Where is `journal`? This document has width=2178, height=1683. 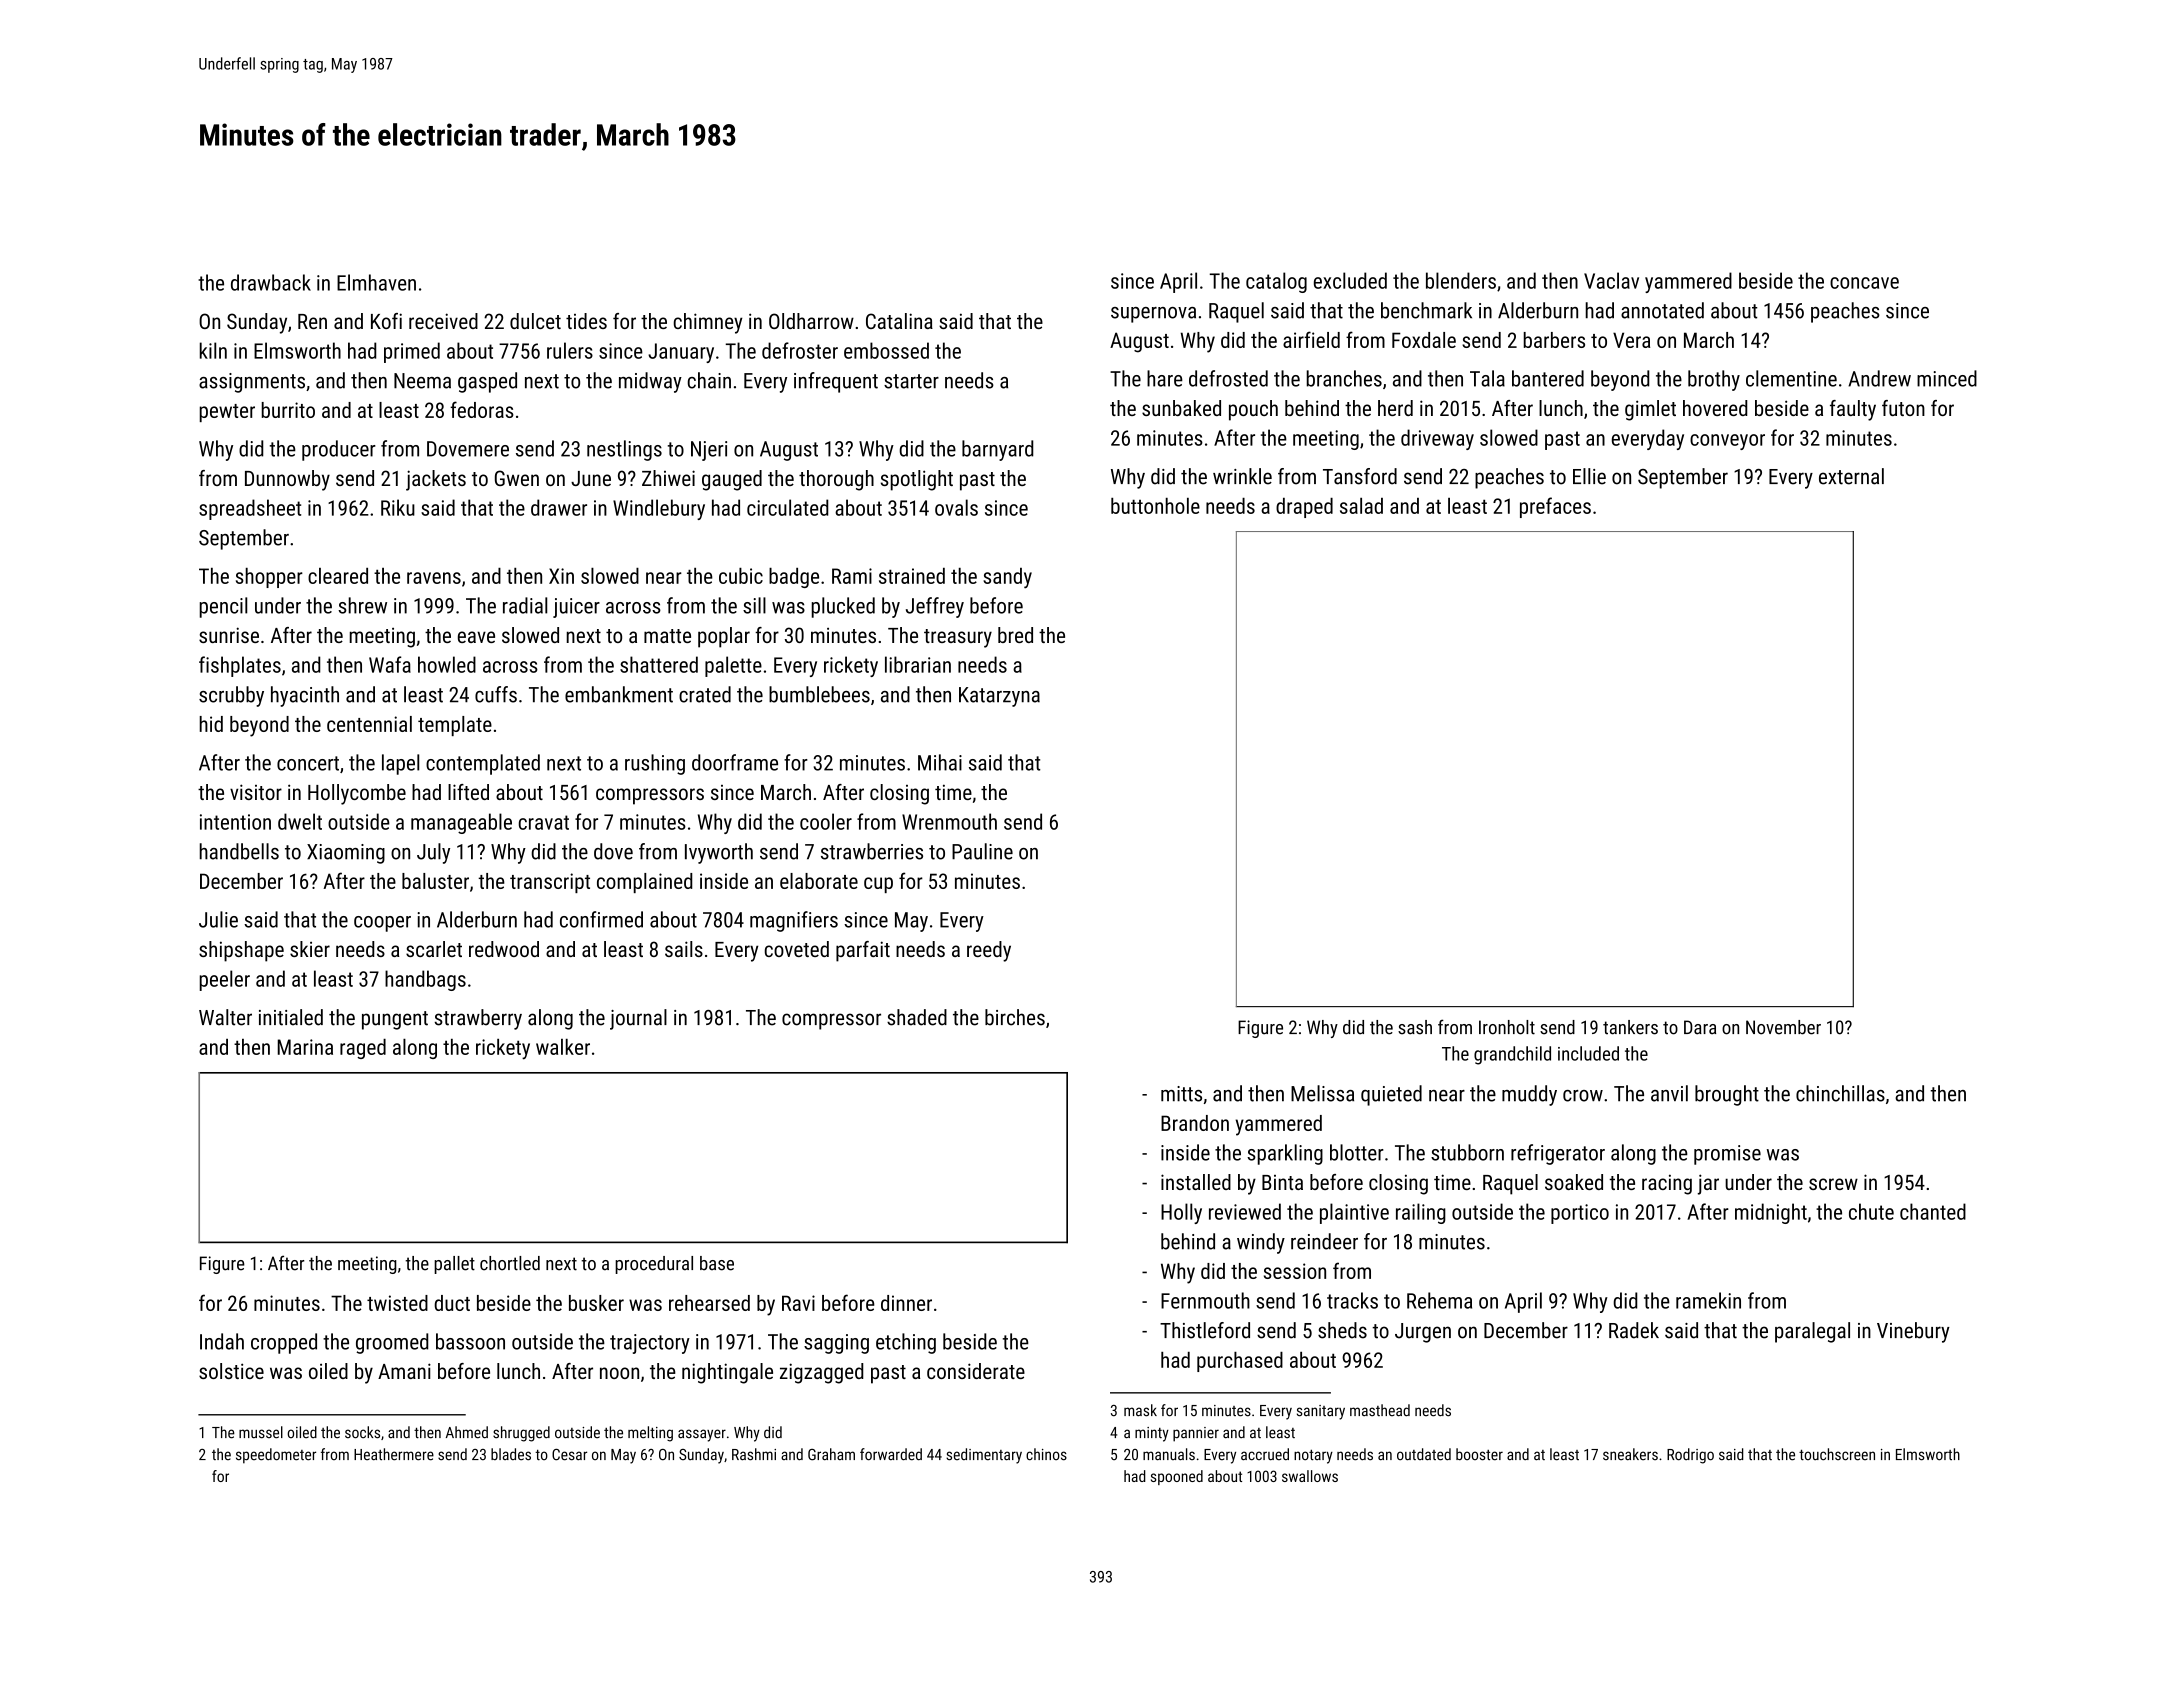 journal is located at coordinates (638, 1019).
